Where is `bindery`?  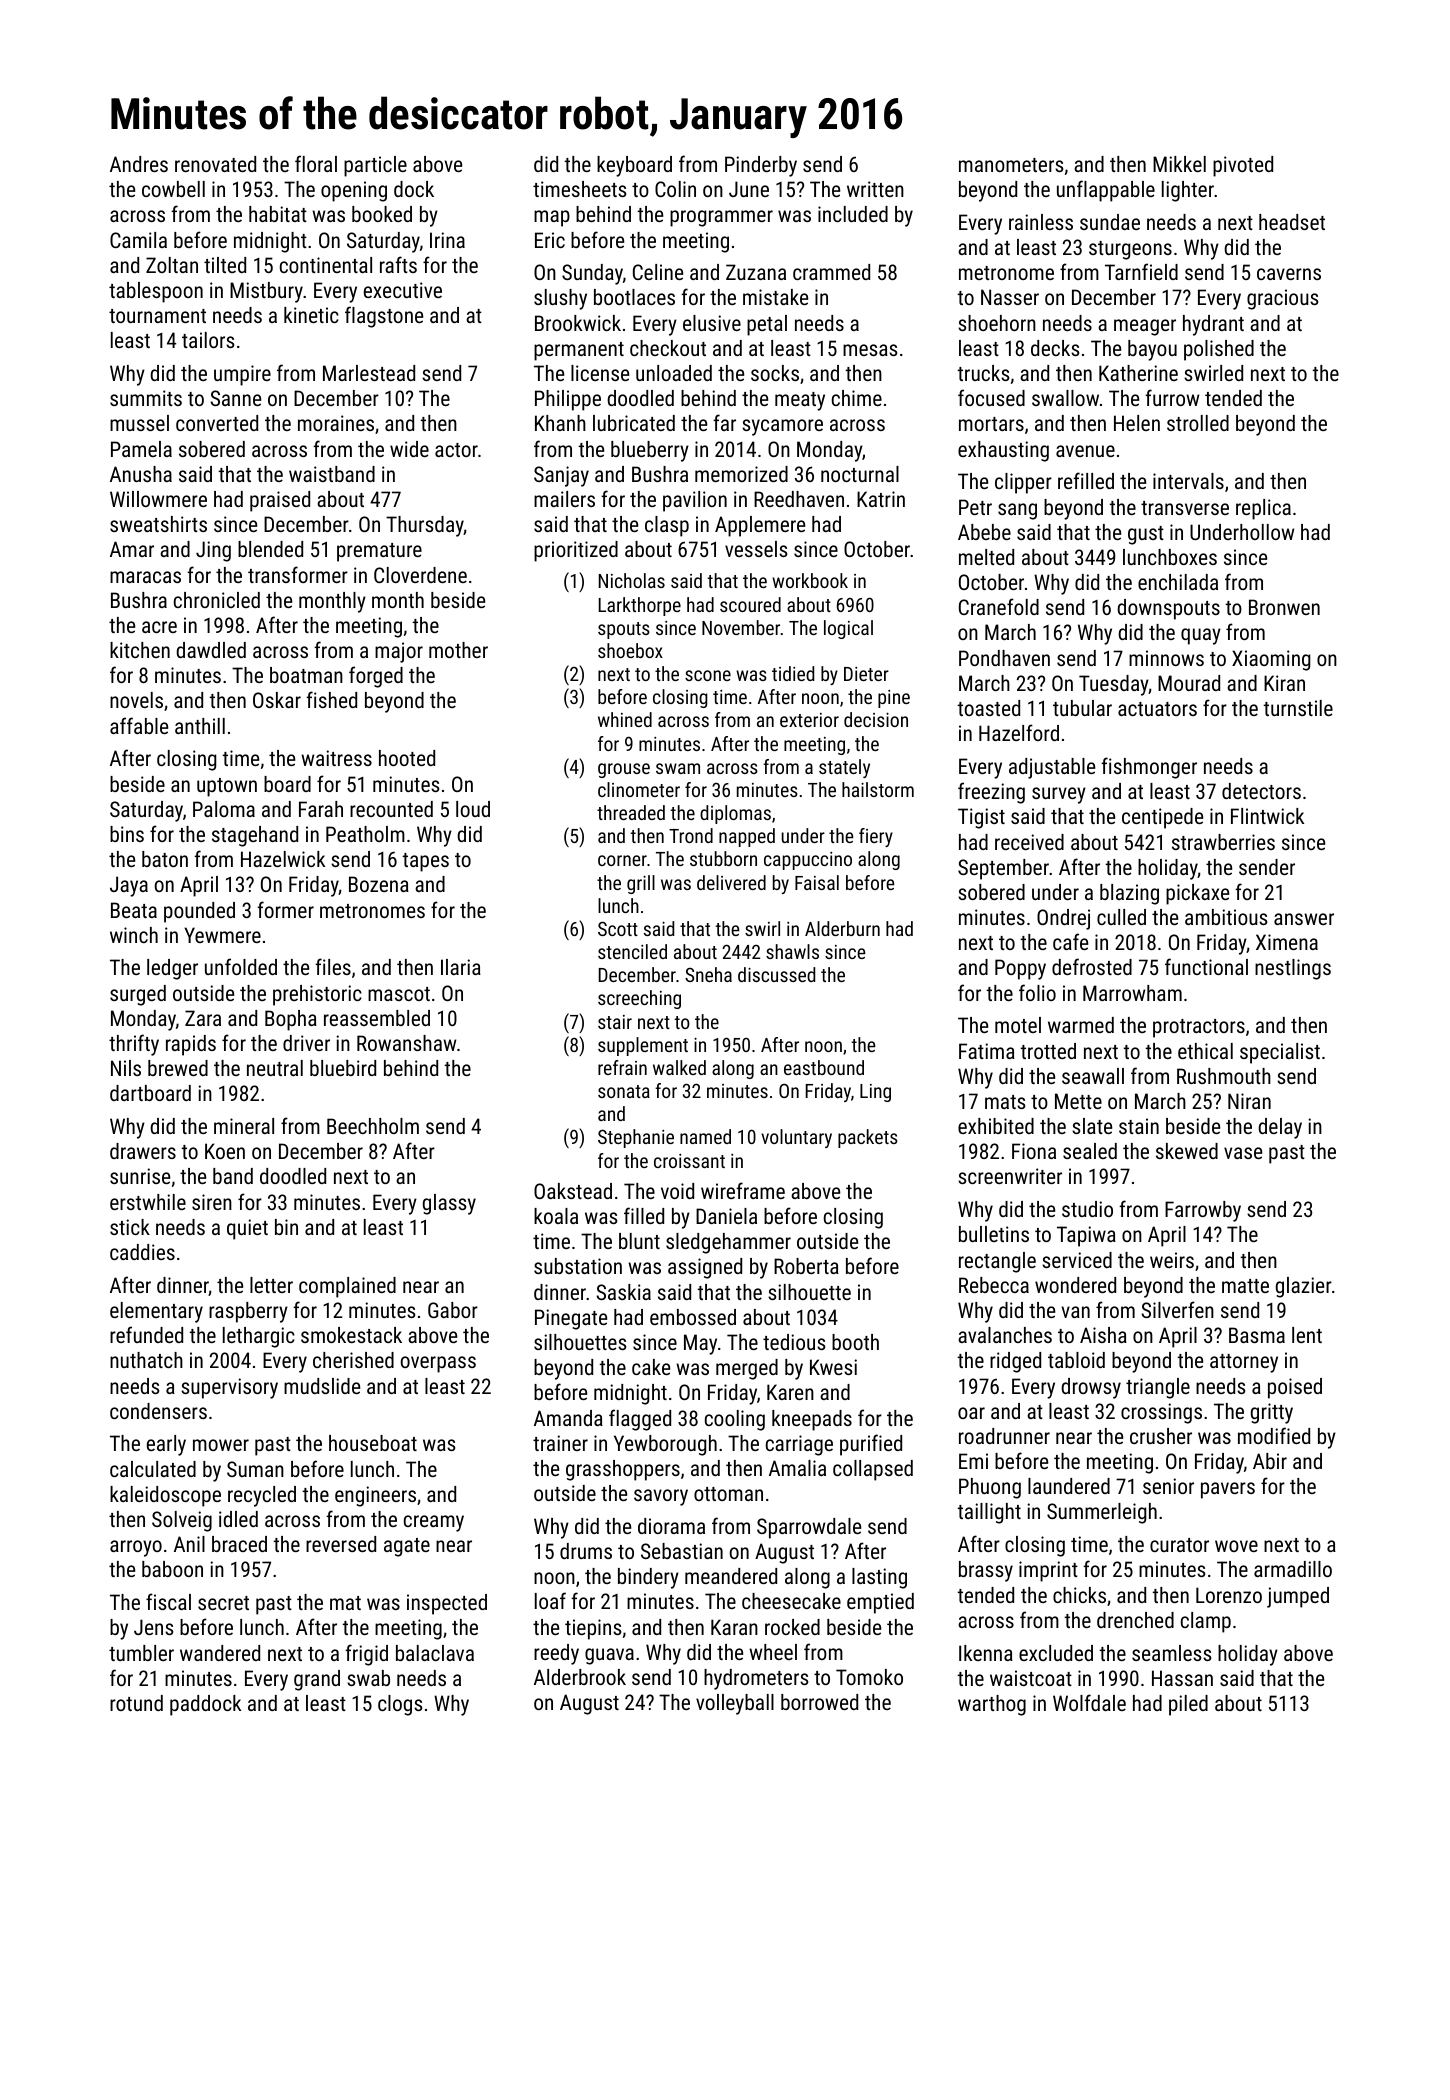 bindery is located at coordinates (648, 1578).
